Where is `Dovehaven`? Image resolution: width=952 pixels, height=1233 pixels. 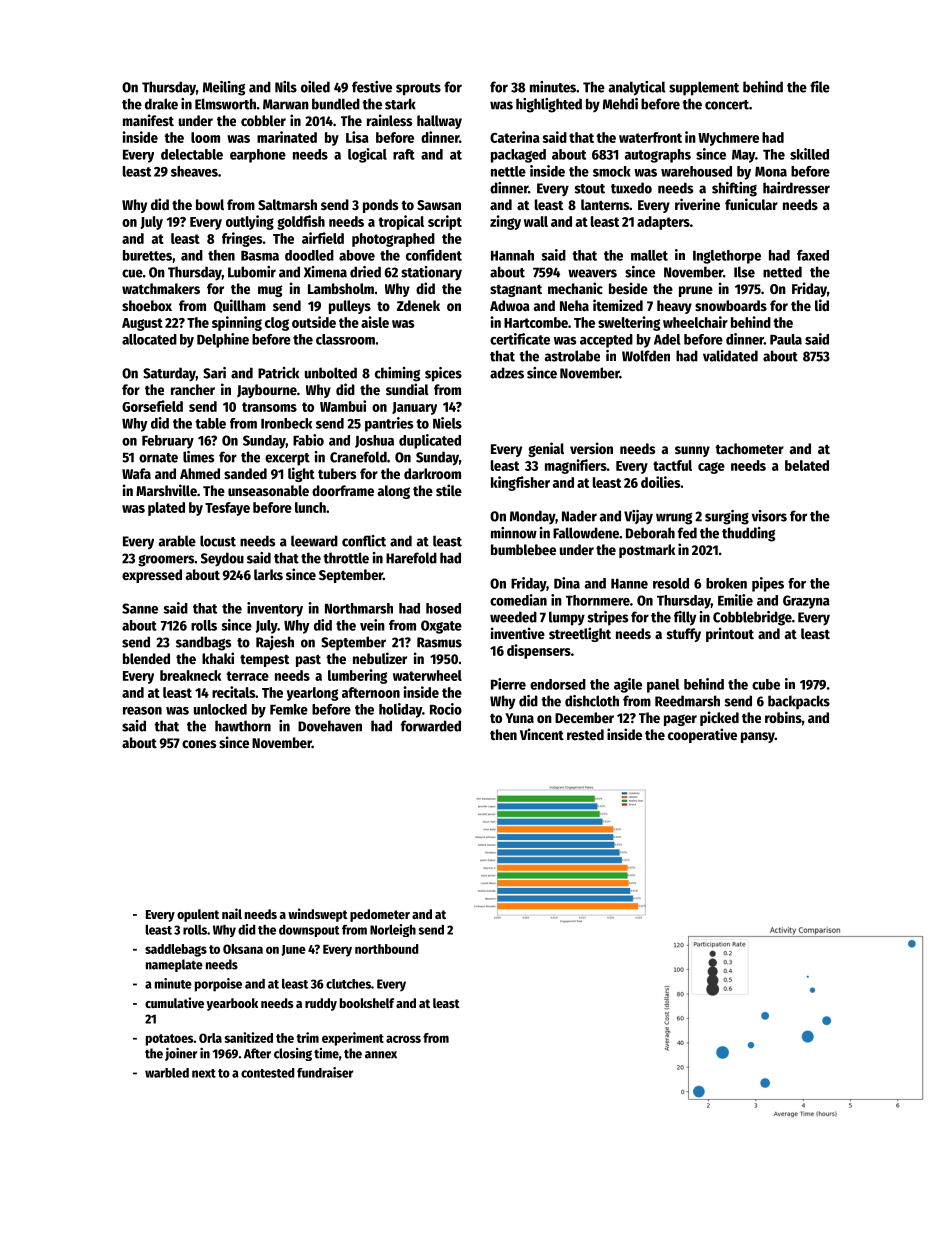 Dovehaven is located at coordinates (330, 726).
